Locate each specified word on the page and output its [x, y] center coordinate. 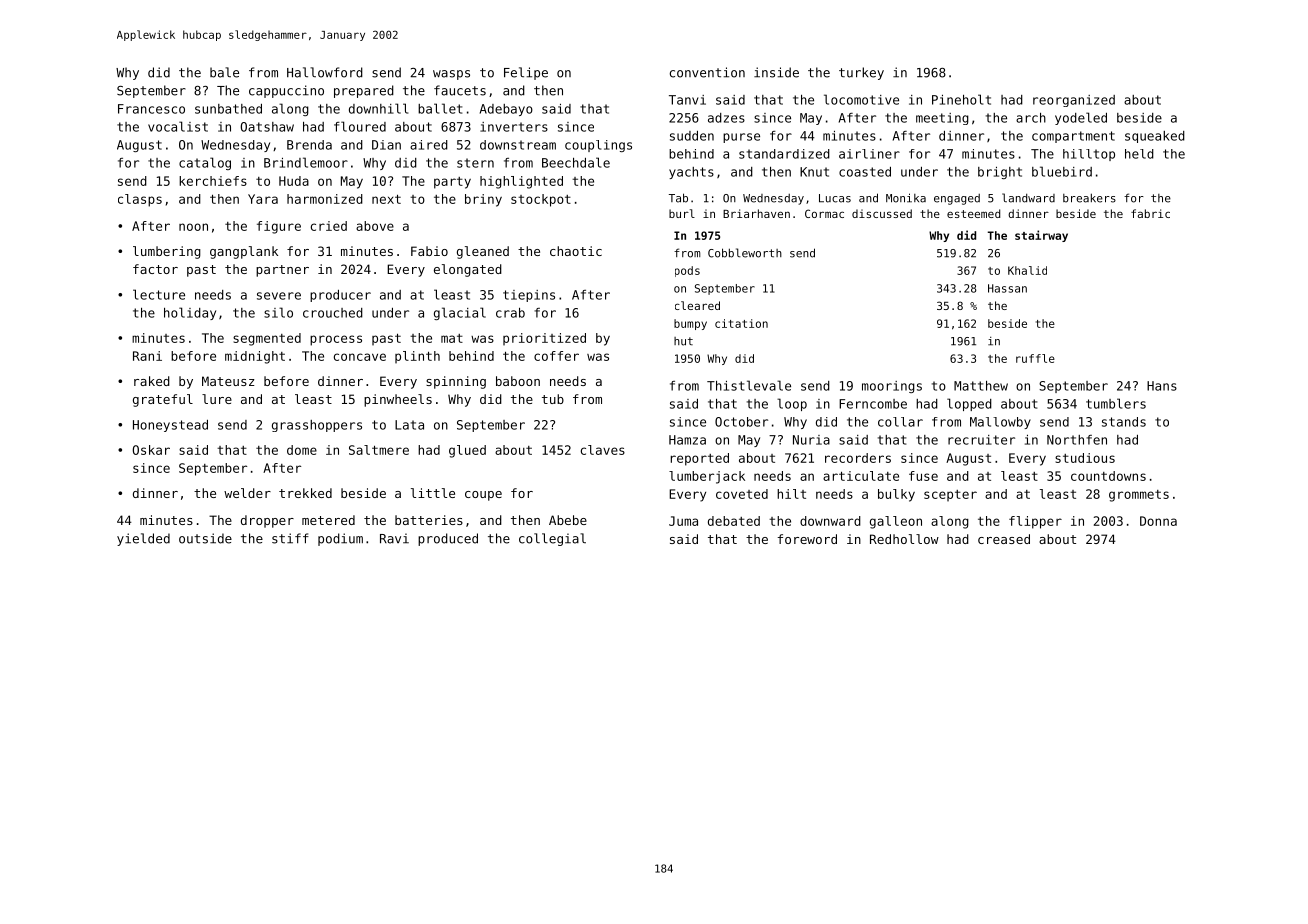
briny [483, 200]
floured [360, 126]
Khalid [1027, 270]
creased [1004, 539]
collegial [552, 539]
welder [247, 493]
